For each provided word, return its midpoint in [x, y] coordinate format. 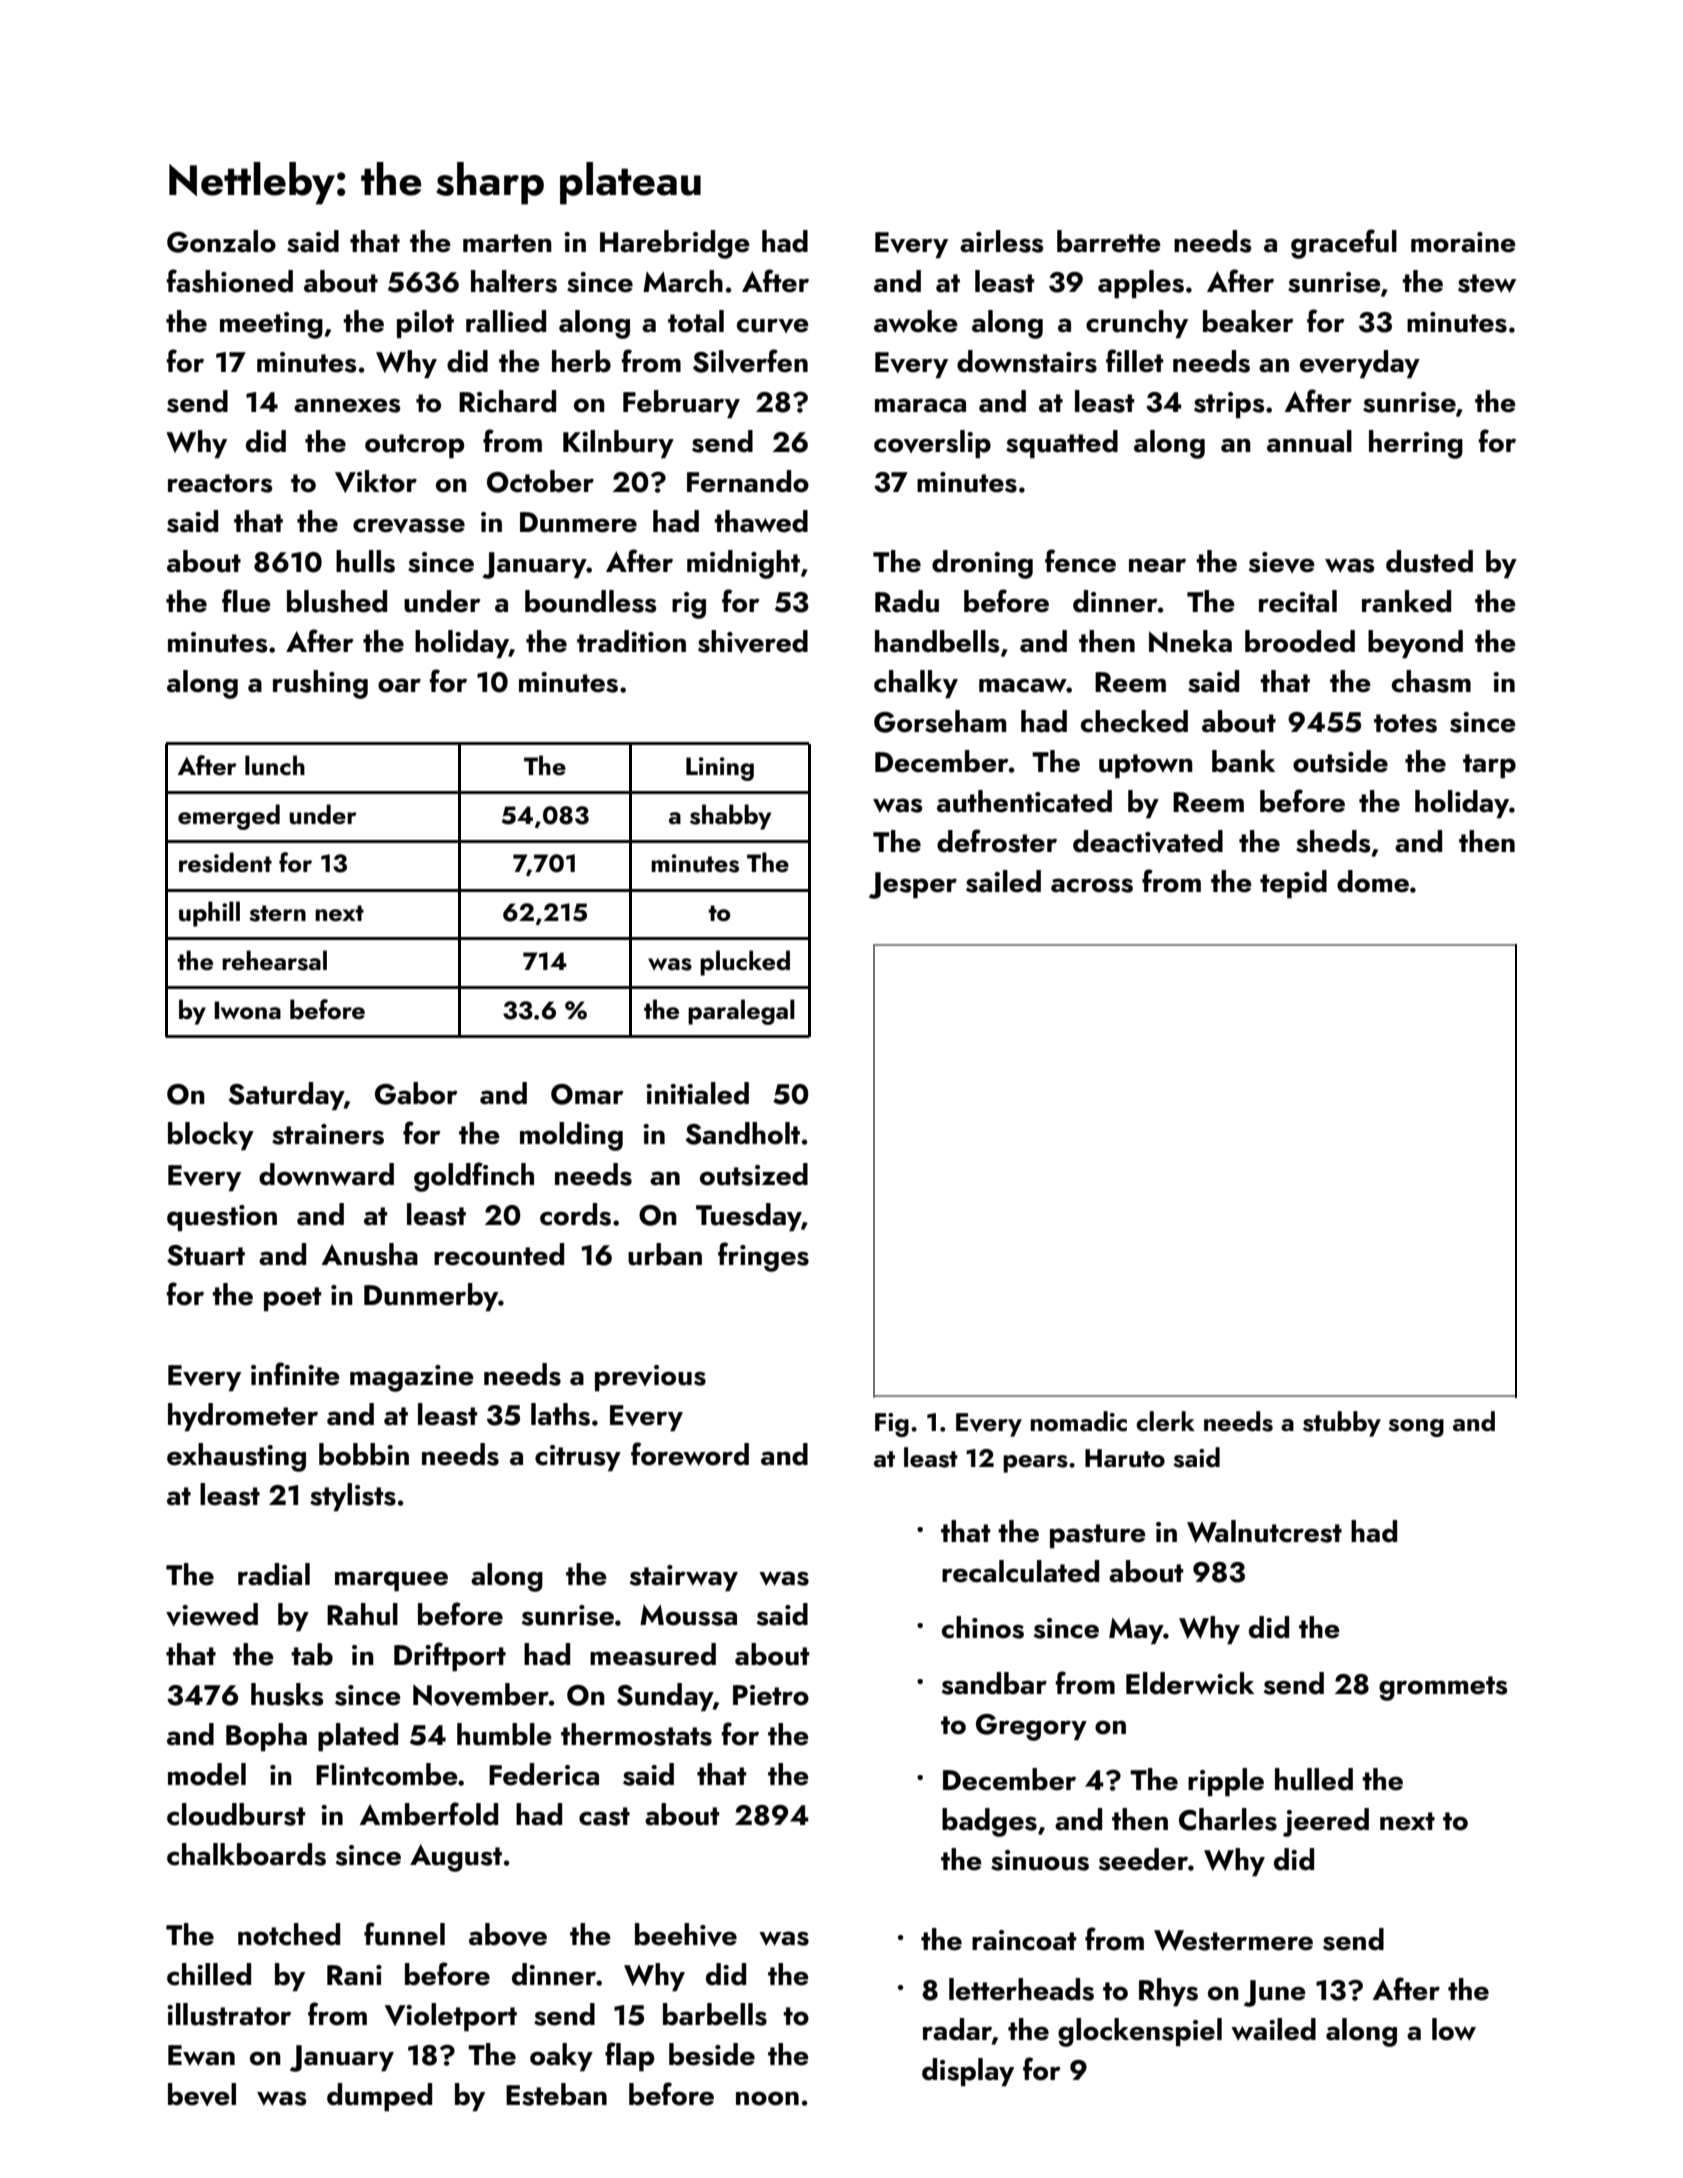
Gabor [416, 1093]
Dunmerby [431, 1297]
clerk [1165, 1421]
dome [1373, 881]
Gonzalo [221, 241]
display [968, 2072]
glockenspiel [1140, 2032]
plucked [745, 963]
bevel [202, 2094]
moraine [1463, 242]
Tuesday [749, 1217]
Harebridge [675, 244]
